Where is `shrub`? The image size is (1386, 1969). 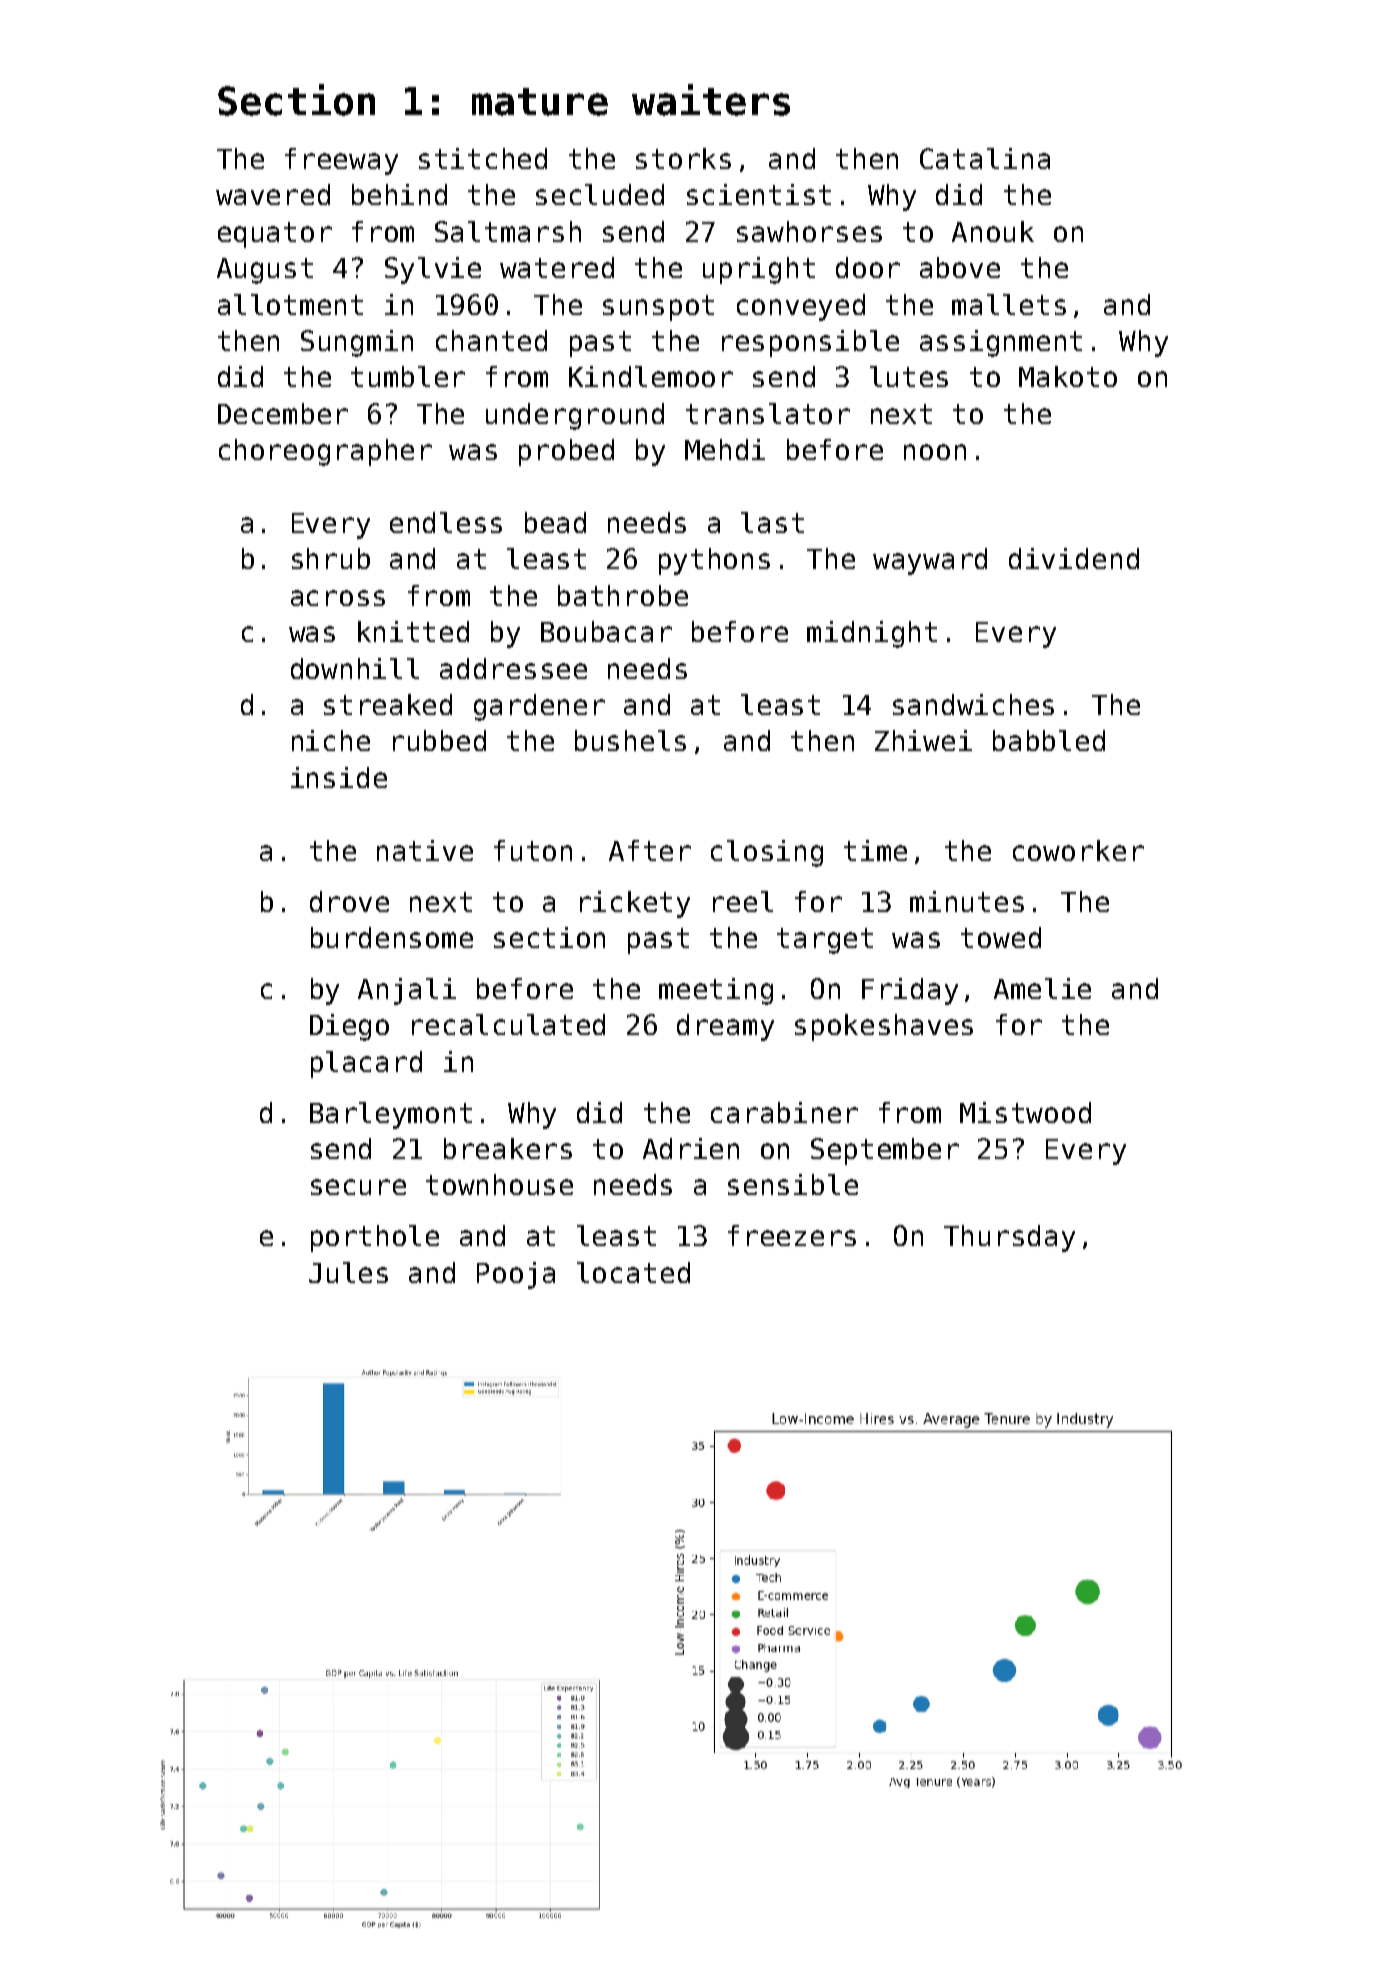
shrub is located at coordinates (331, 558).
